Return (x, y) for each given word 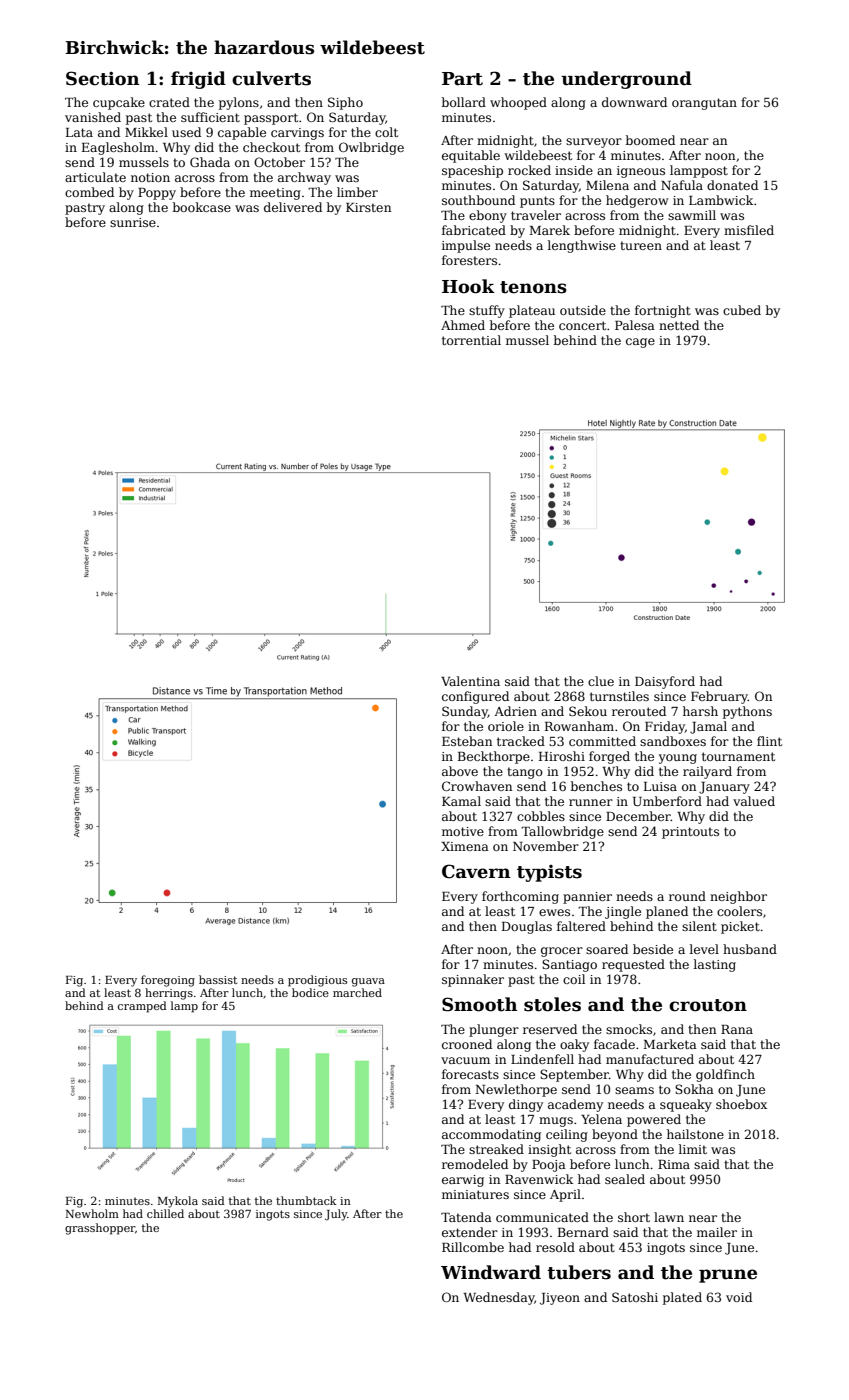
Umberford (667, 801)
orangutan (704, 104)
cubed (742, 310)
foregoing (168, 981)
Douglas (527, 927)
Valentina (470, 681)
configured (475, 697)
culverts (271, 78)
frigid (198, 80)
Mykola (178, 1202)
